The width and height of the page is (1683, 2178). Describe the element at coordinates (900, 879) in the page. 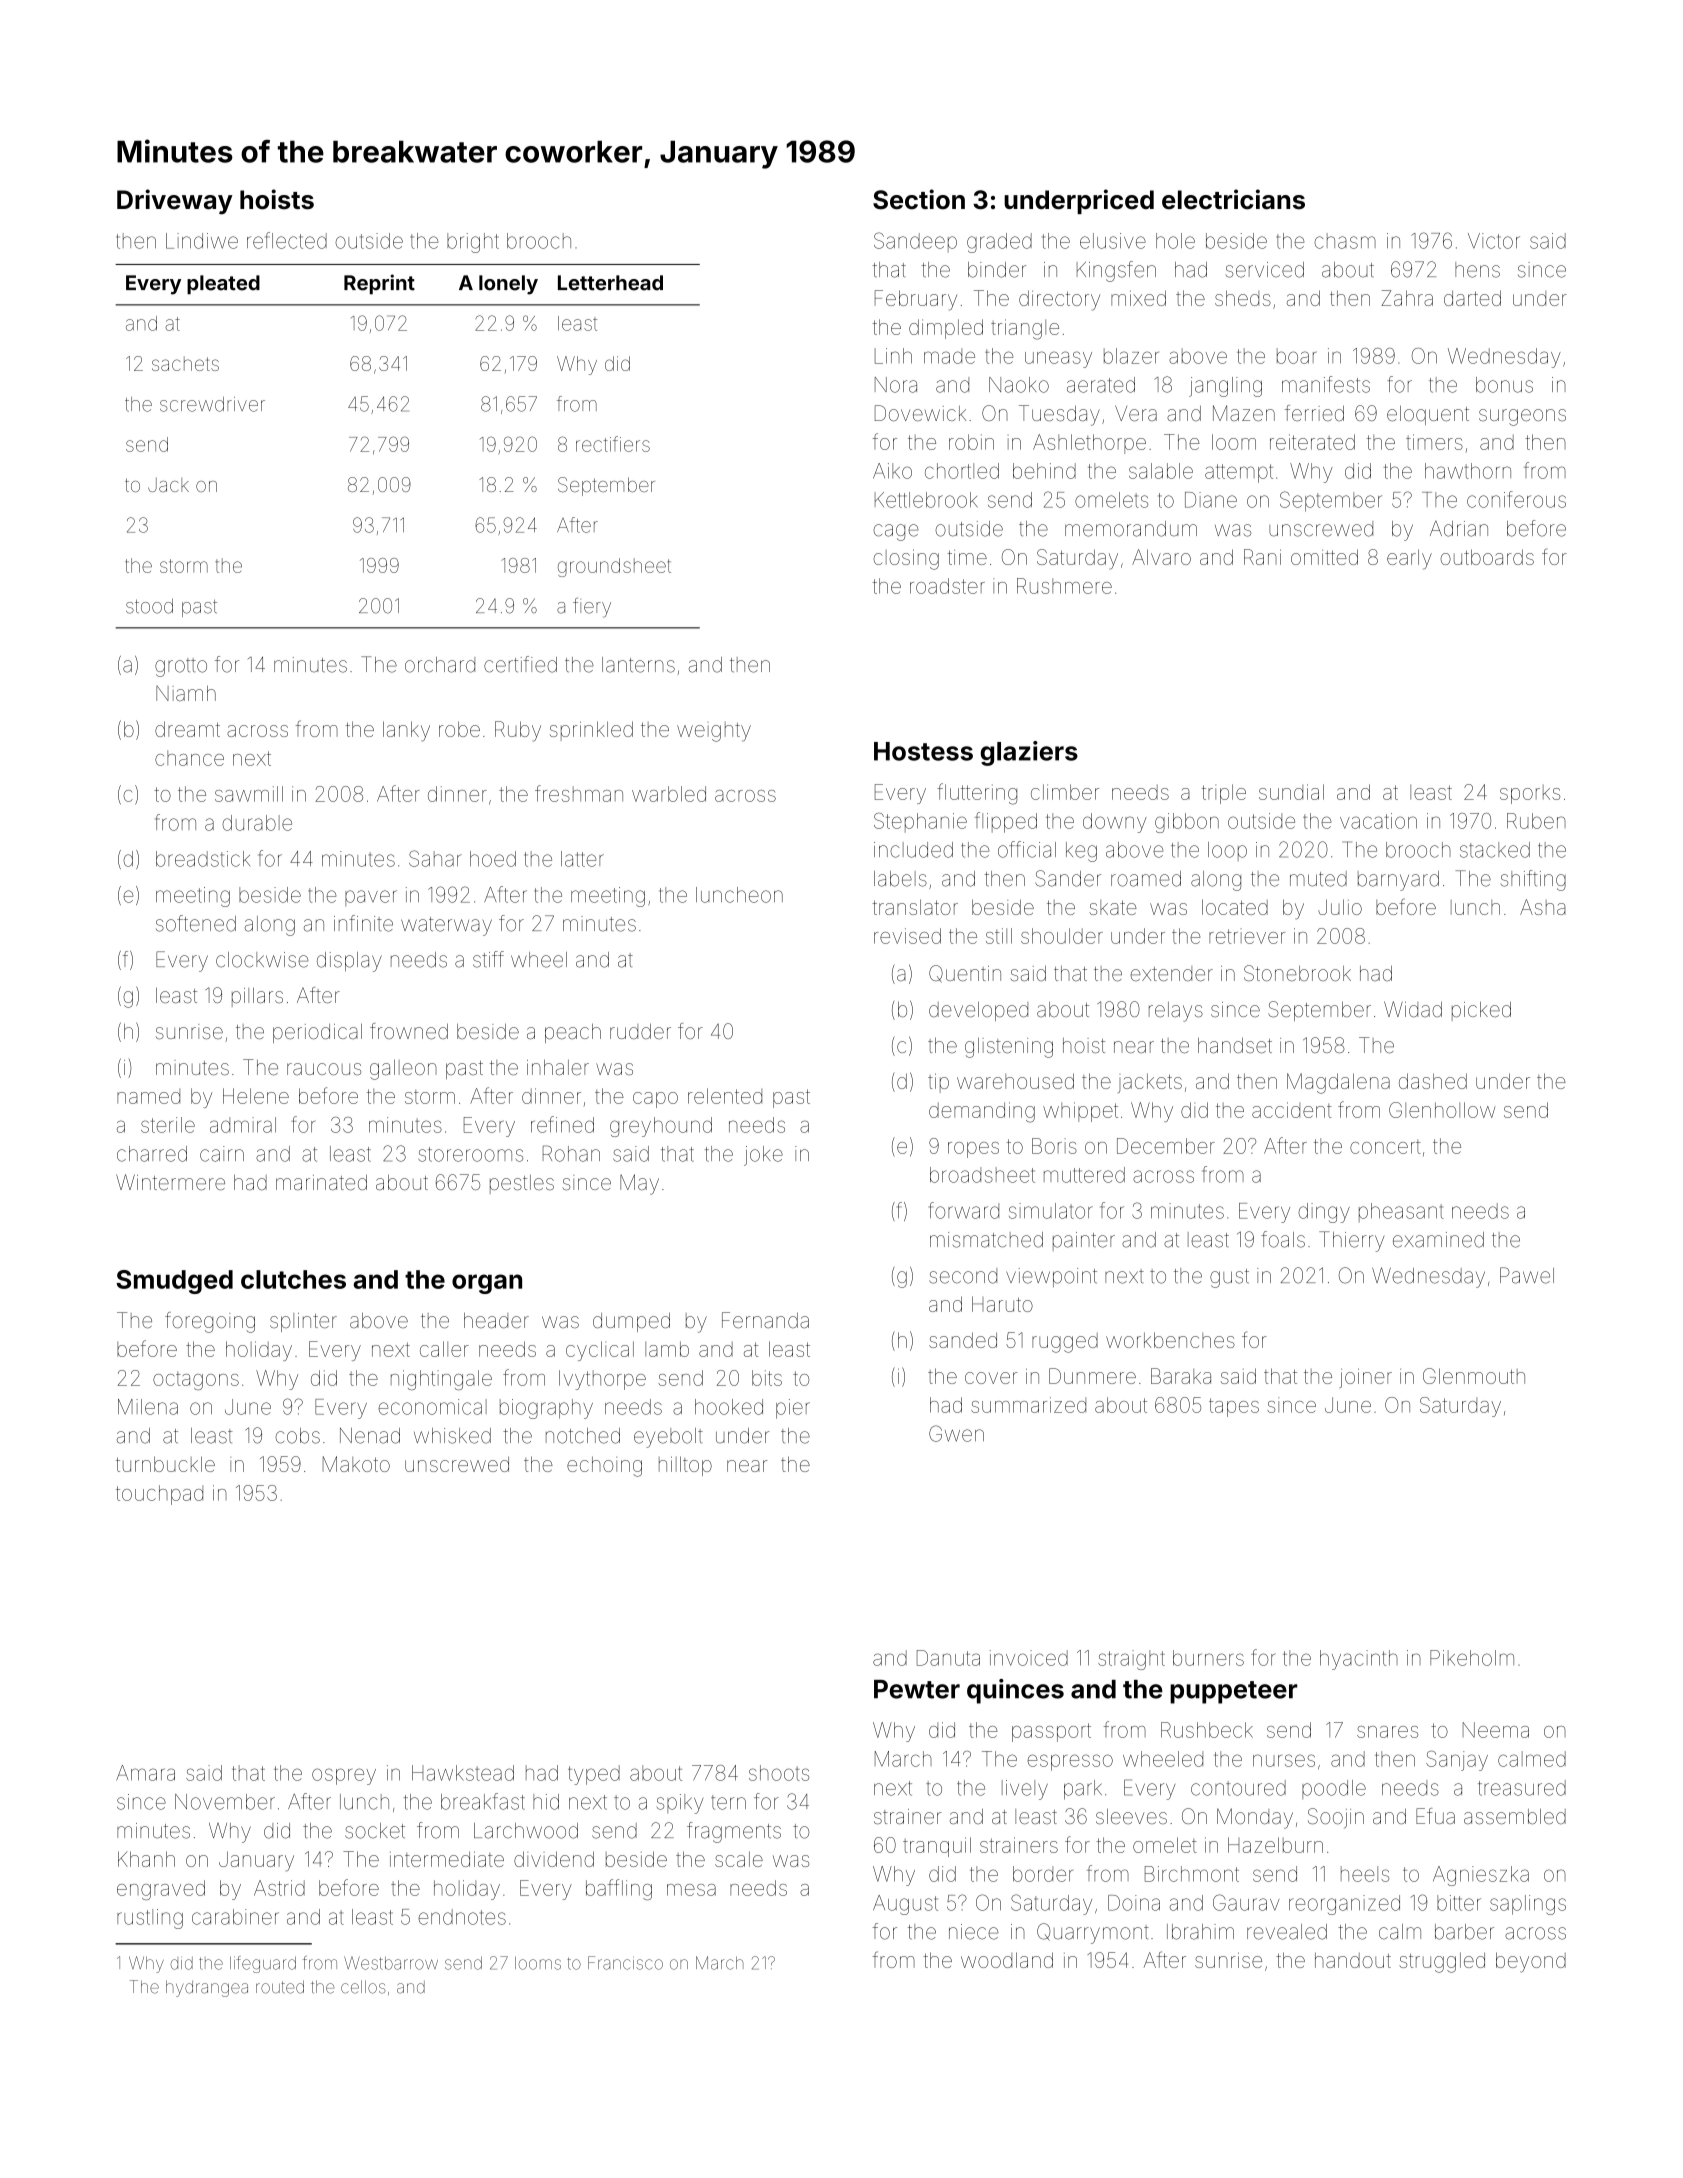

I see `labels` at that location.
